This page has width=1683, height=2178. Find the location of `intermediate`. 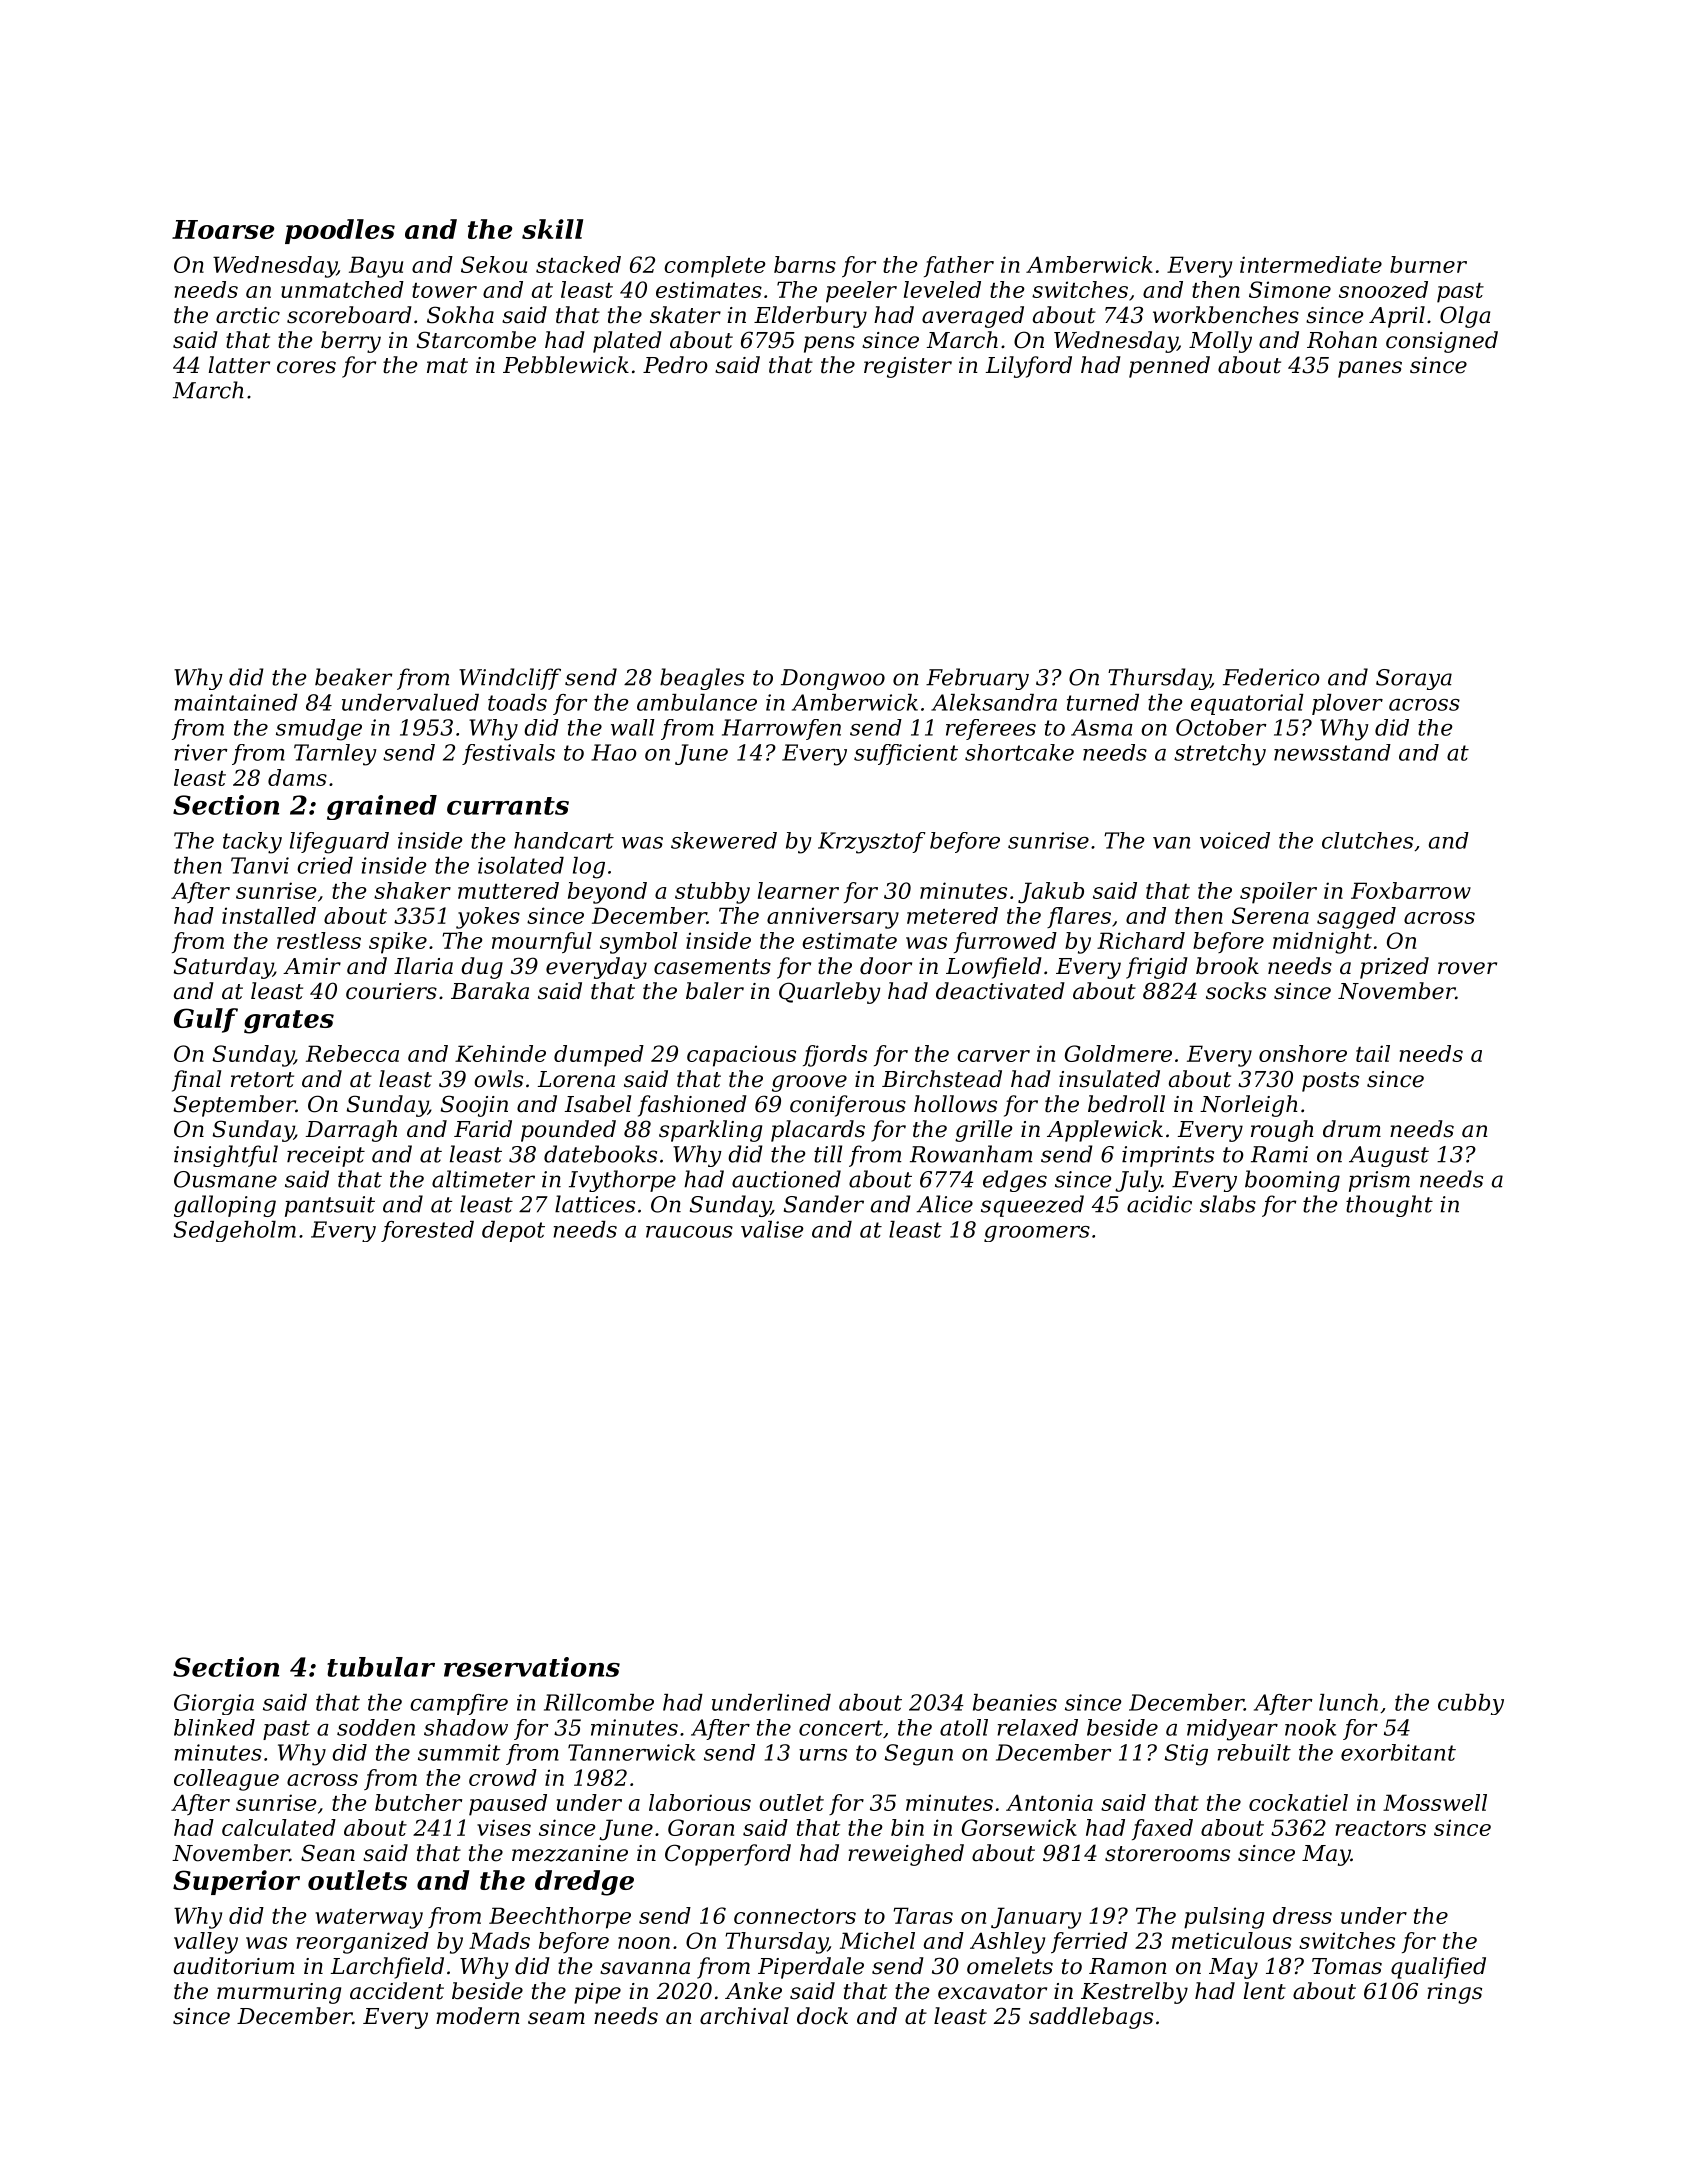

intermediate is located at coordinates (1311, 264).
